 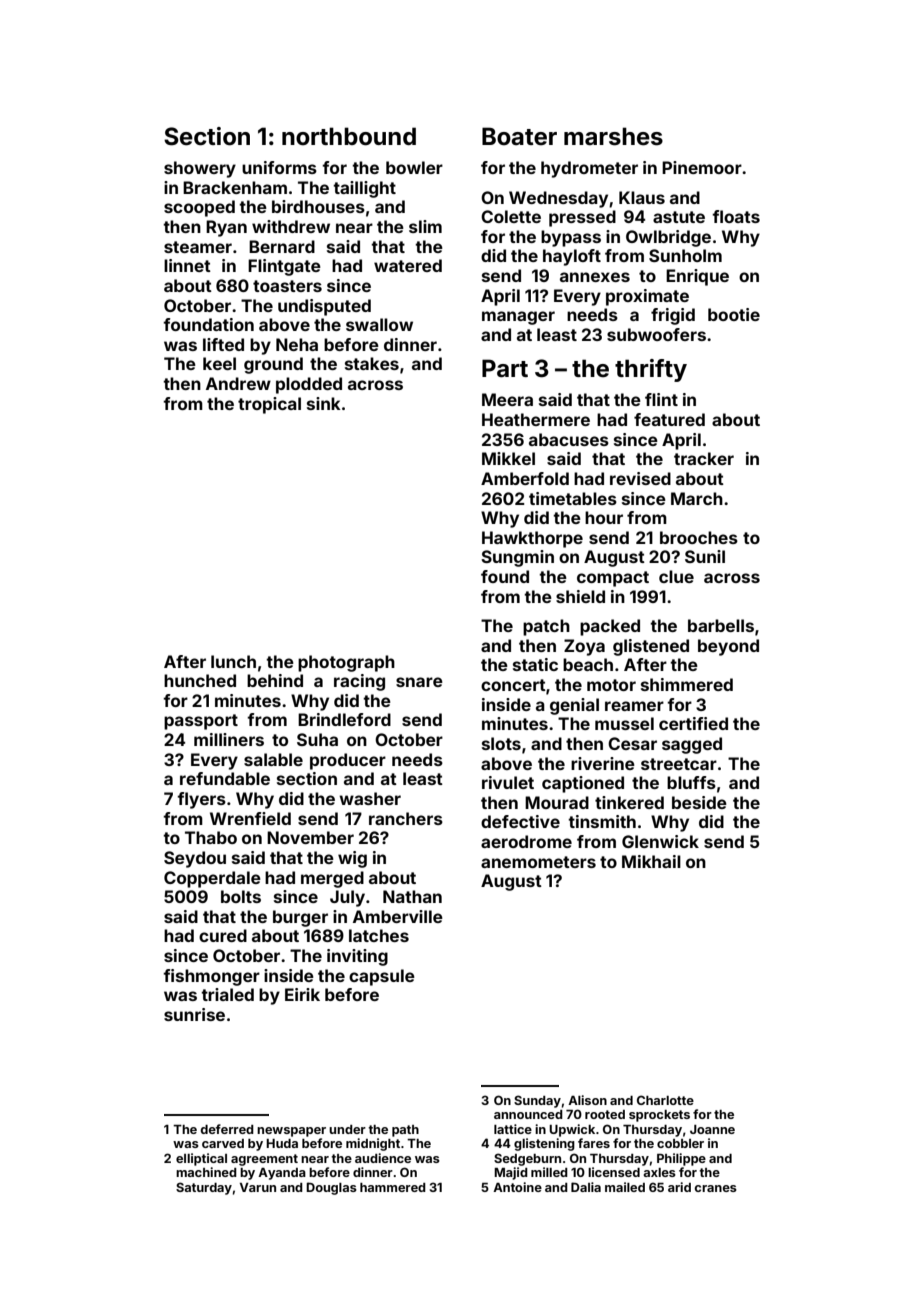 What do you see at coordinates (613, 136) in the screenshot?
I see `marshes` at bounding box center [613, 136].
